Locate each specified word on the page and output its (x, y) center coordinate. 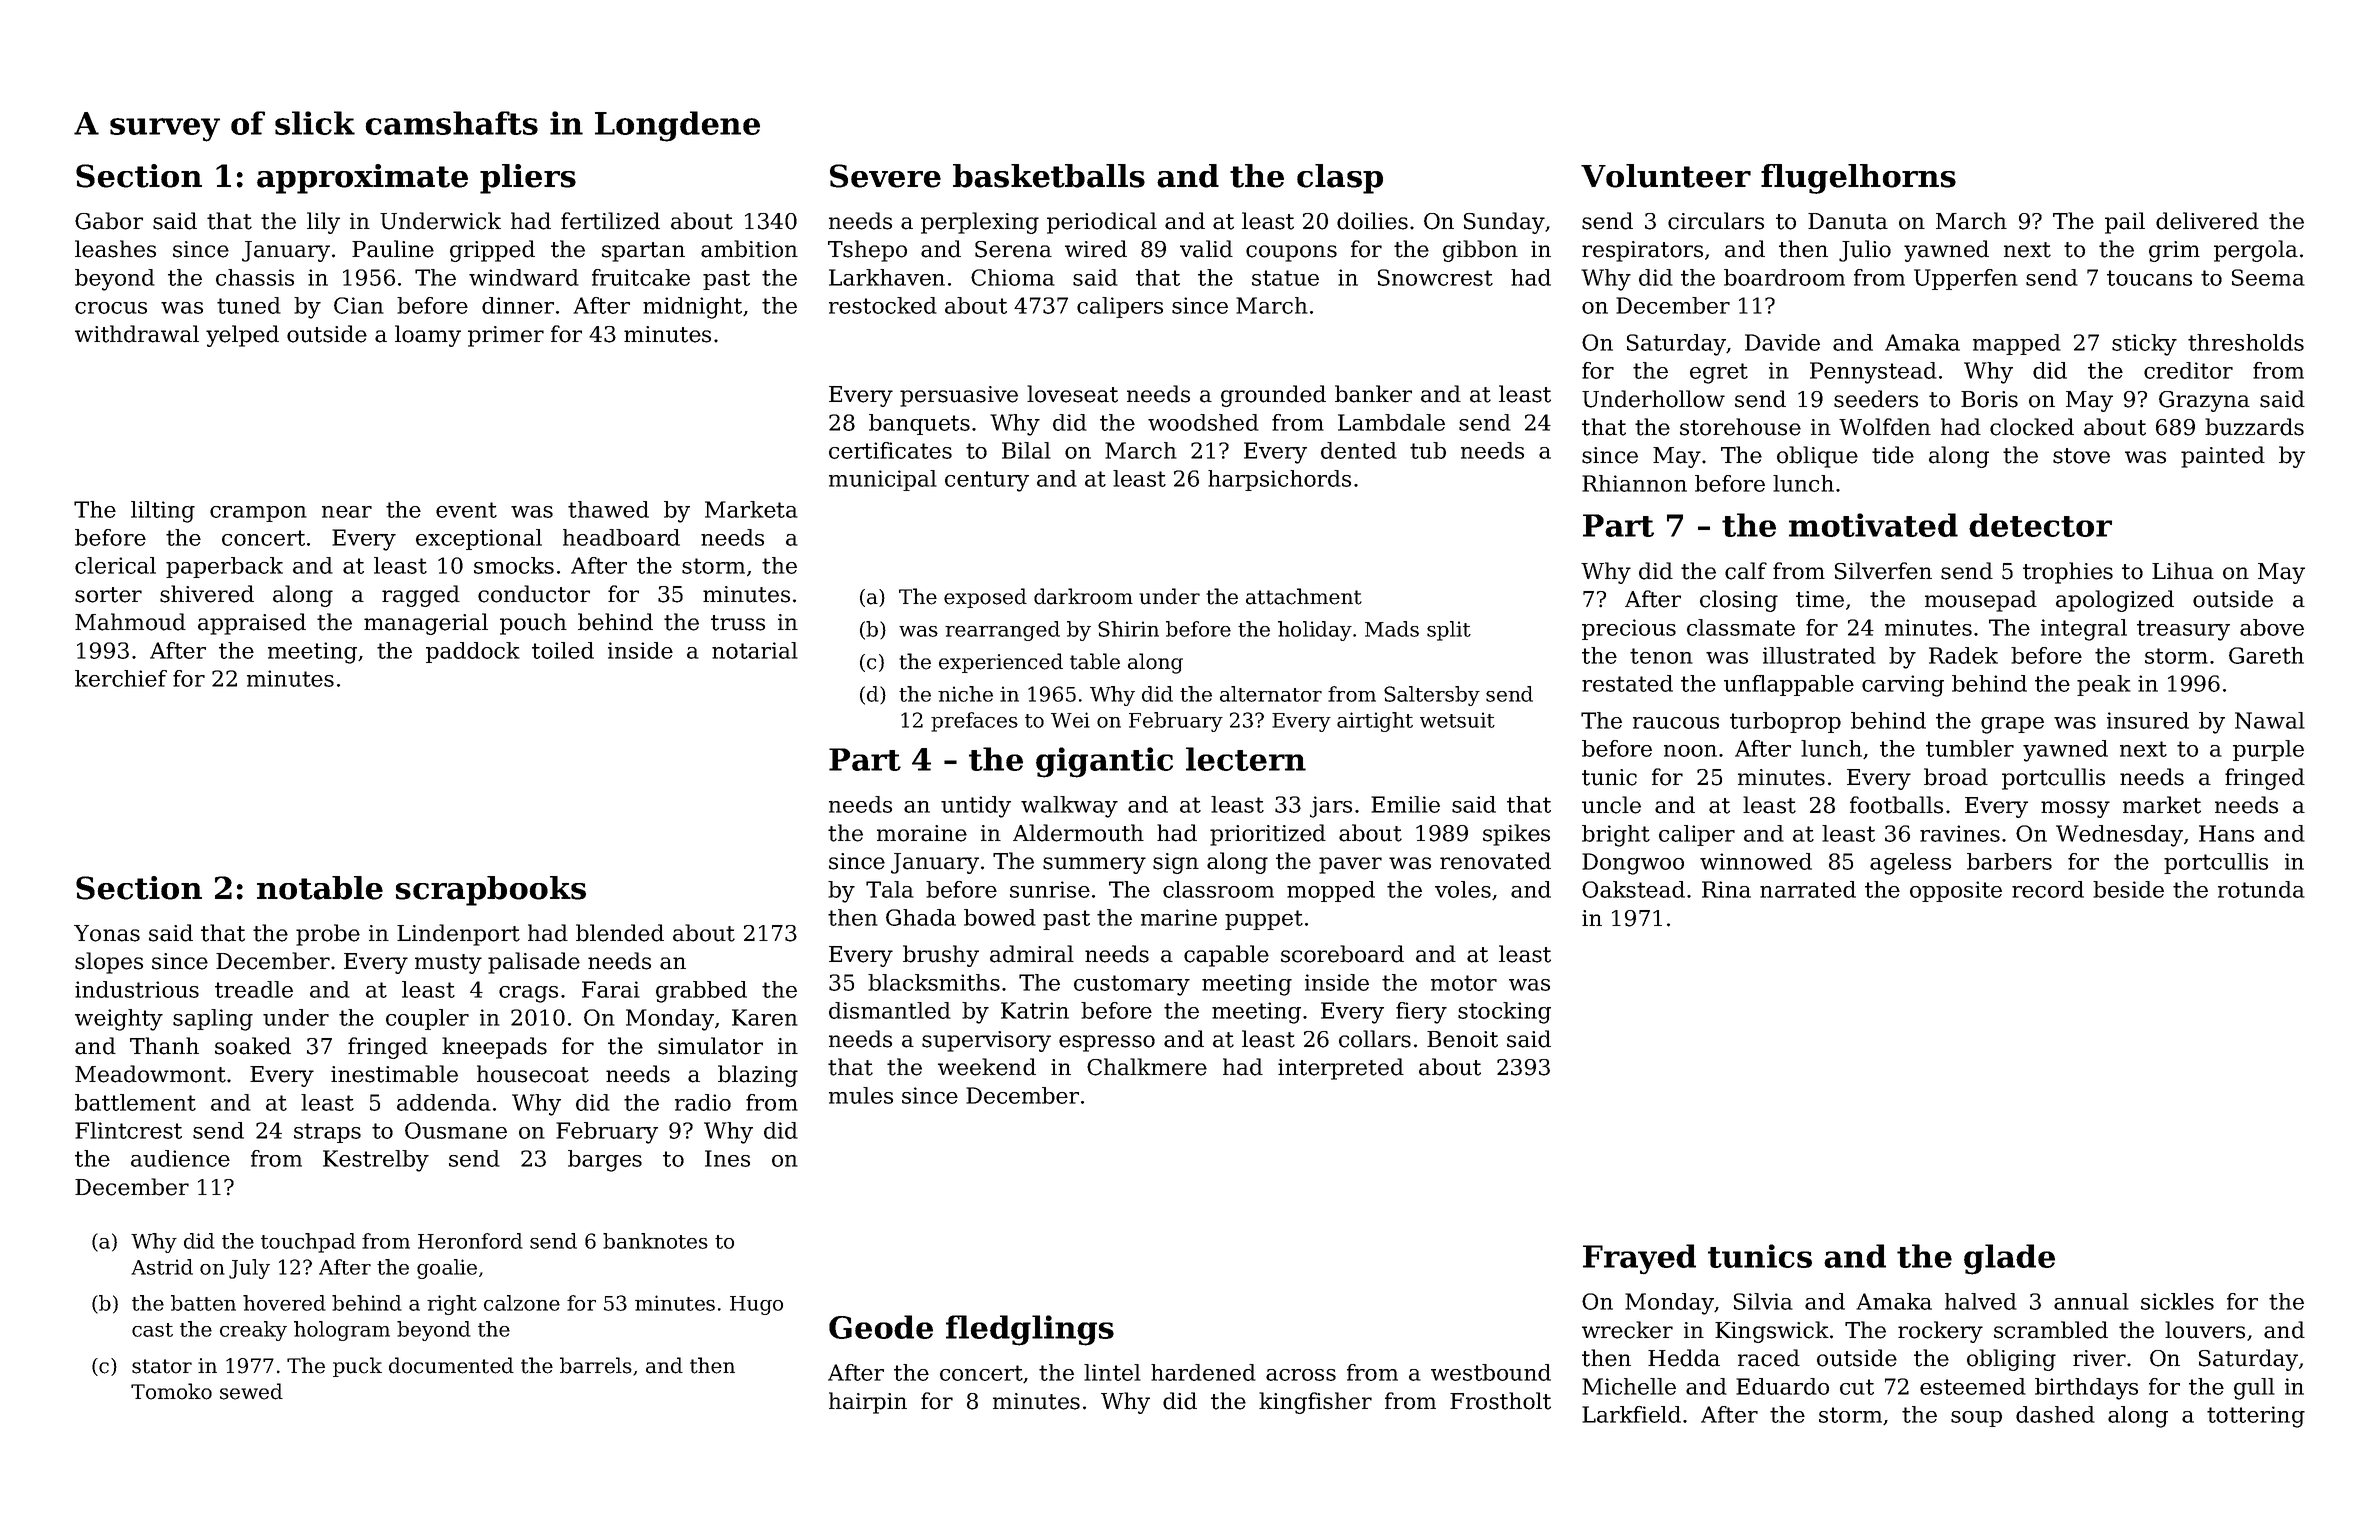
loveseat (1072, 394)
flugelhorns (1858, 179)
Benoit (1462, 1039)
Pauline (393, 249)
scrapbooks (491, 891)
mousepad (1981, 601)
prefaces (974, 722)
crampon (258, 514)
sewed (251, 1391)
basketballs (1049, 176)
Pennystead (1873, 373)
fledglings (1030, 1330)
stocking (1504, 1013)
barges (605, 1161)
